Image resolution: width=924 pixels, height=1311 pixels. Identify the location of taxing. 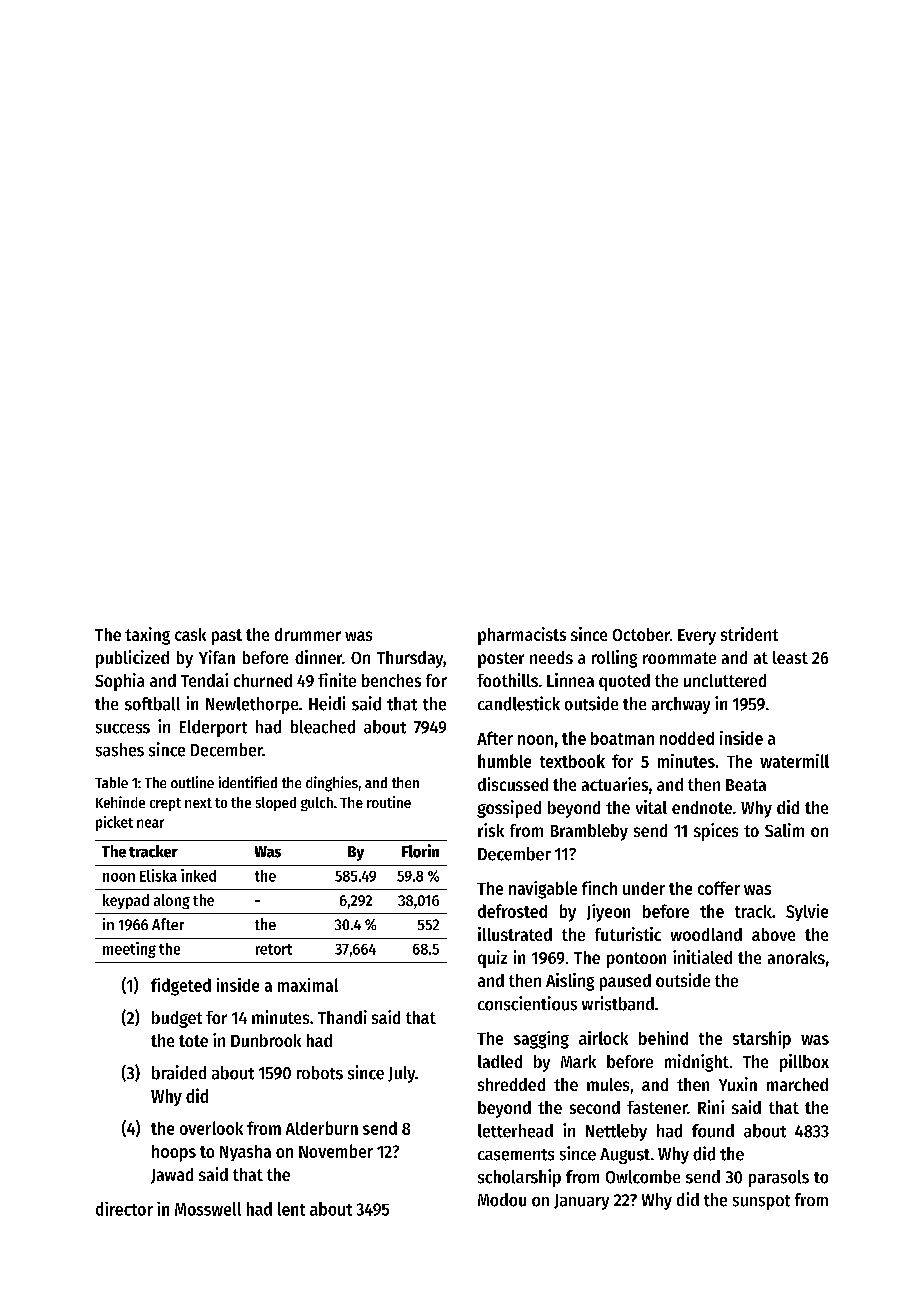
(147, 636).
